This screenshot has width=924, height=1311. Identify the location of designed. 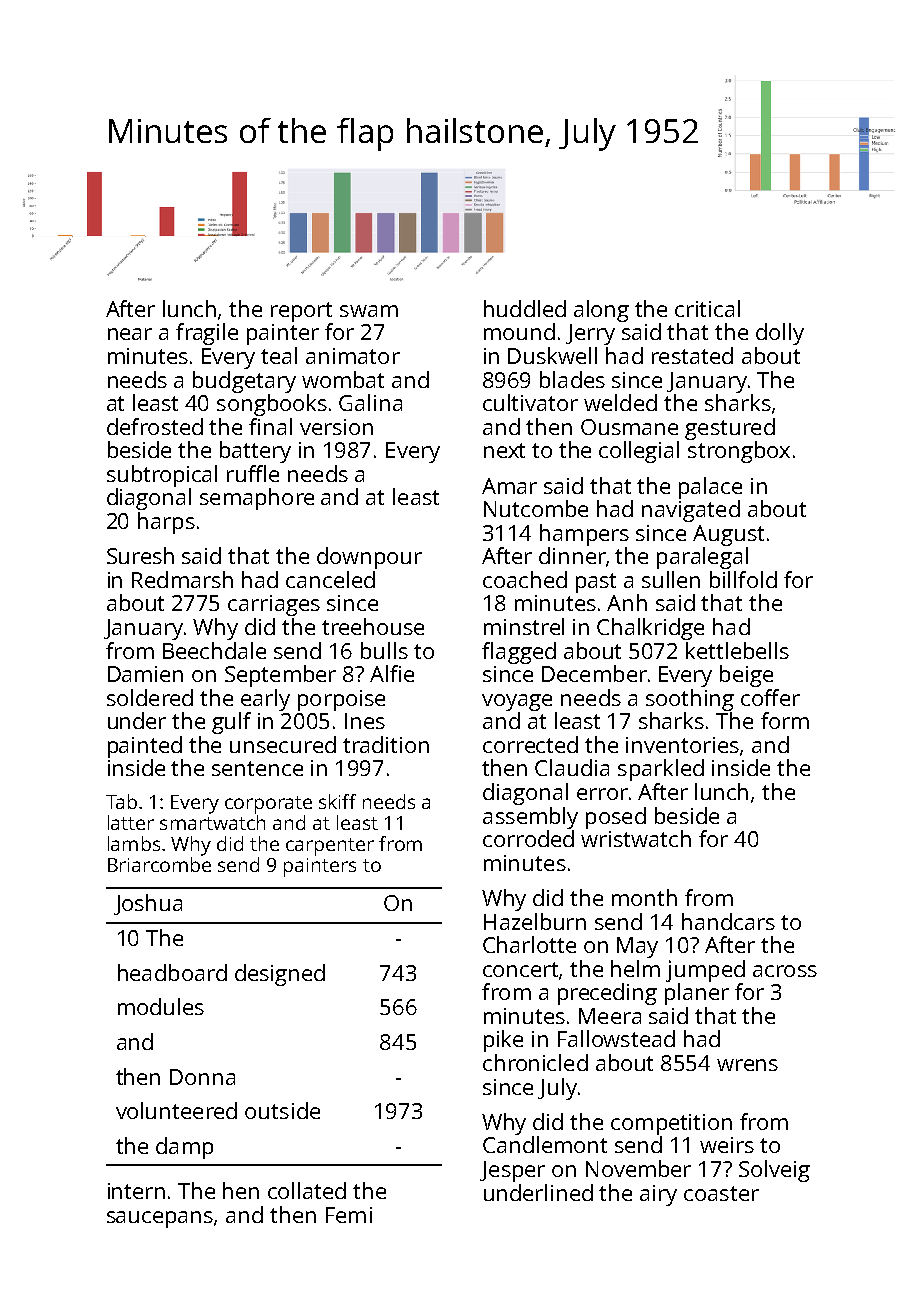
(280, 975).
